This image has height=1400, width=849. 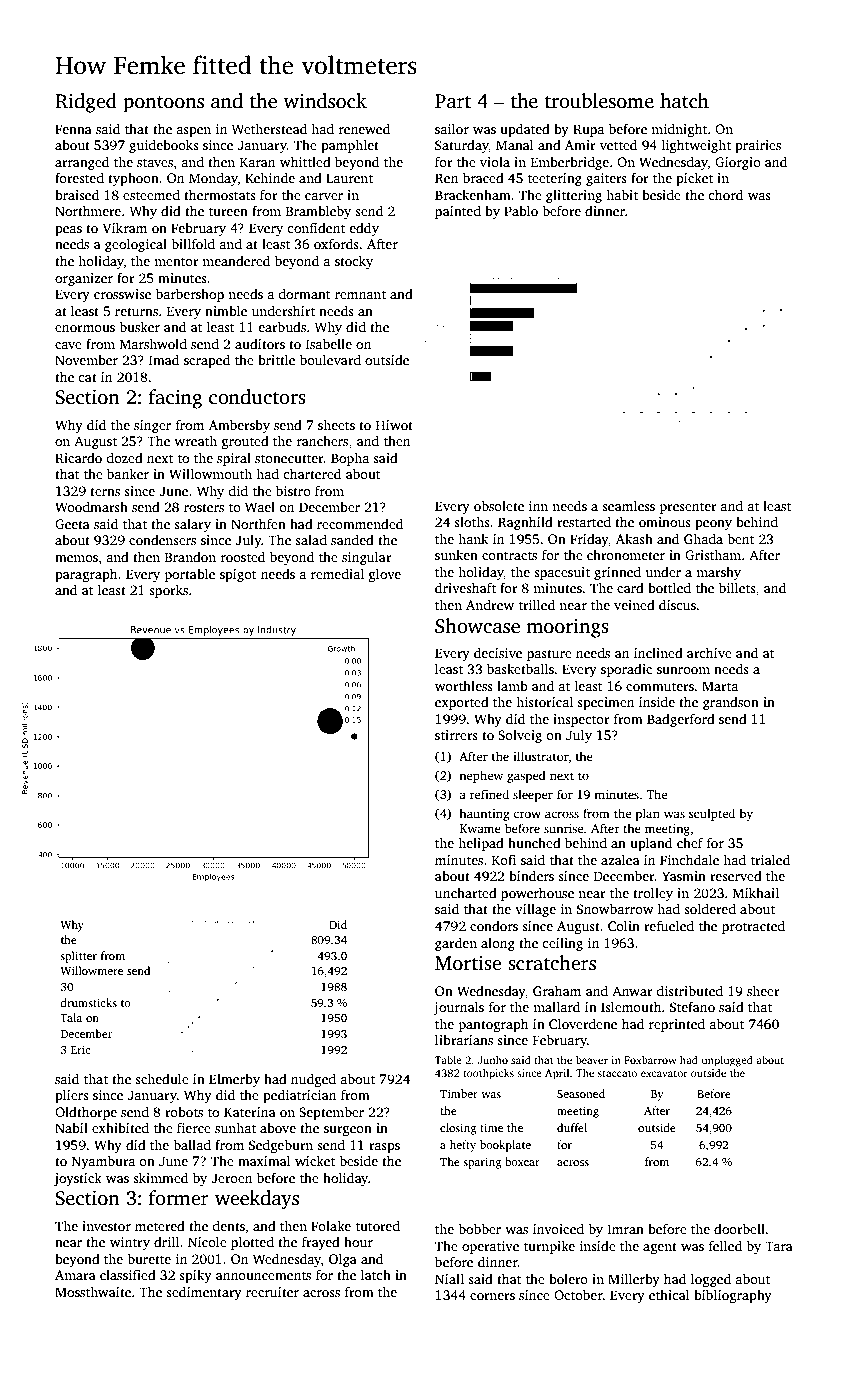 I want to click on Mossthwaite, so click(x=93, y=1292).
